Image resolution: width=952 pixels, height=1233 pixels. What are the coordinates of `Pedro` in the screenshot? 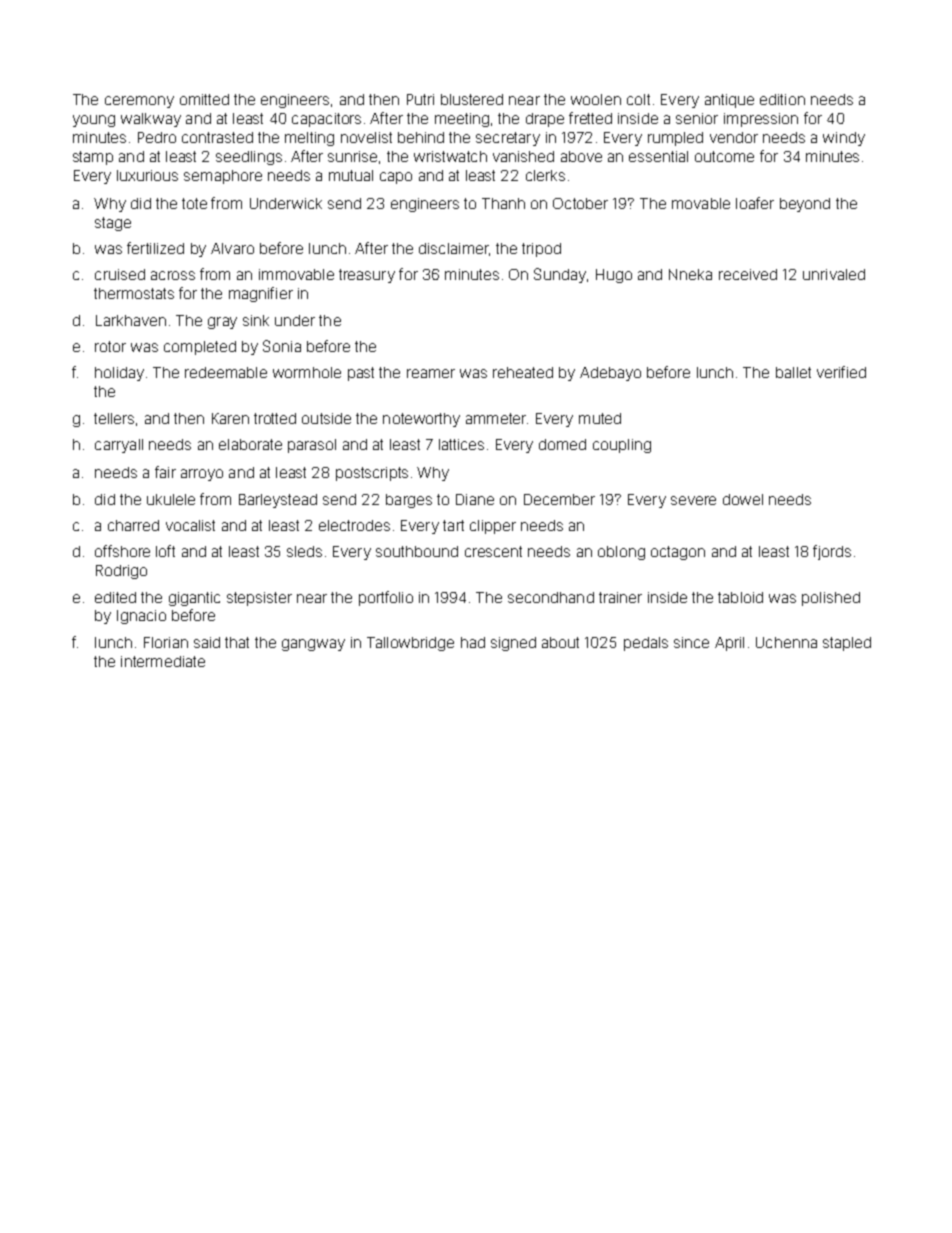 It's located at (157, 137).
